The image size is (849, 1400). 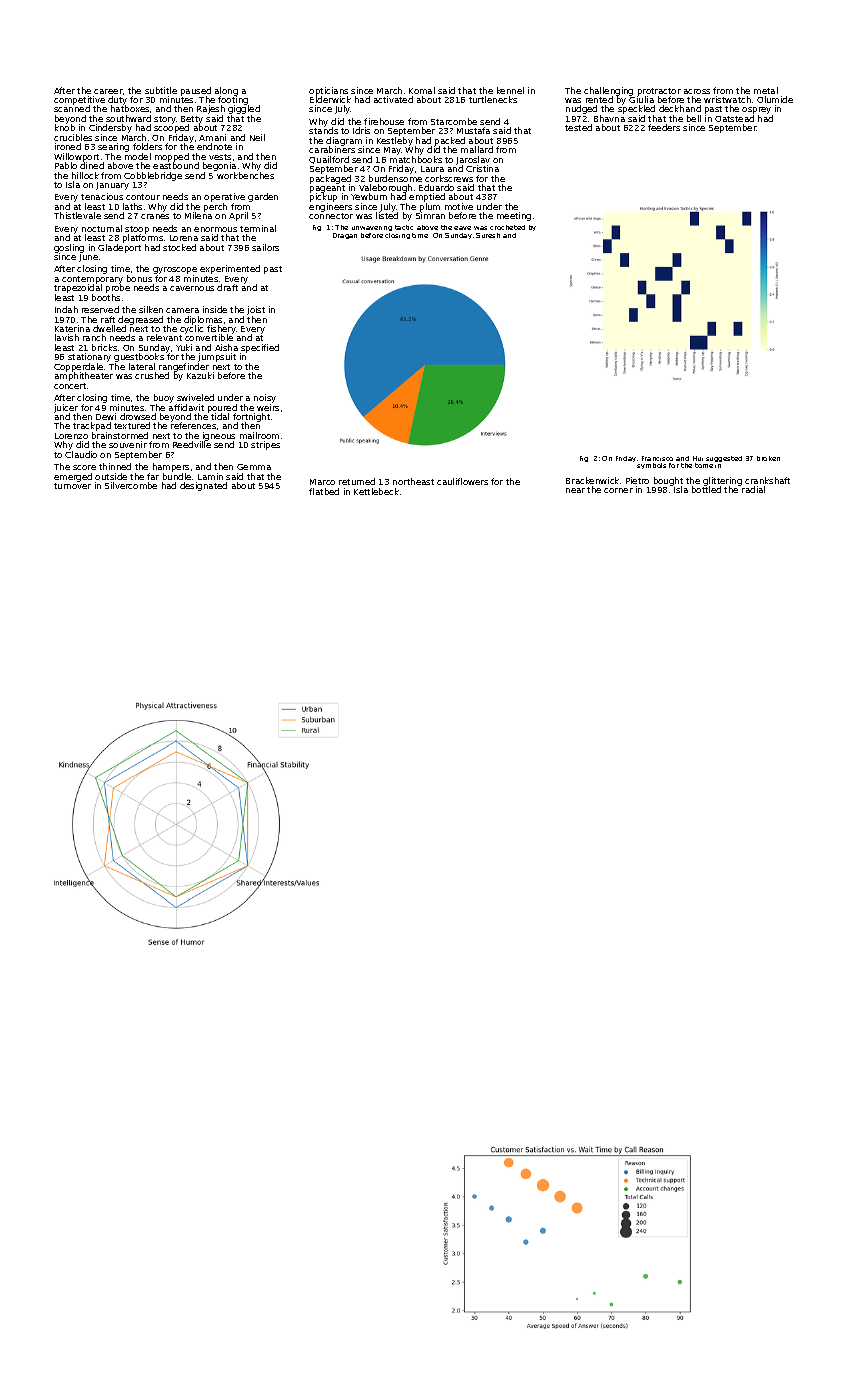 I want to click on Oatstead, so click(x=734, y=118).
